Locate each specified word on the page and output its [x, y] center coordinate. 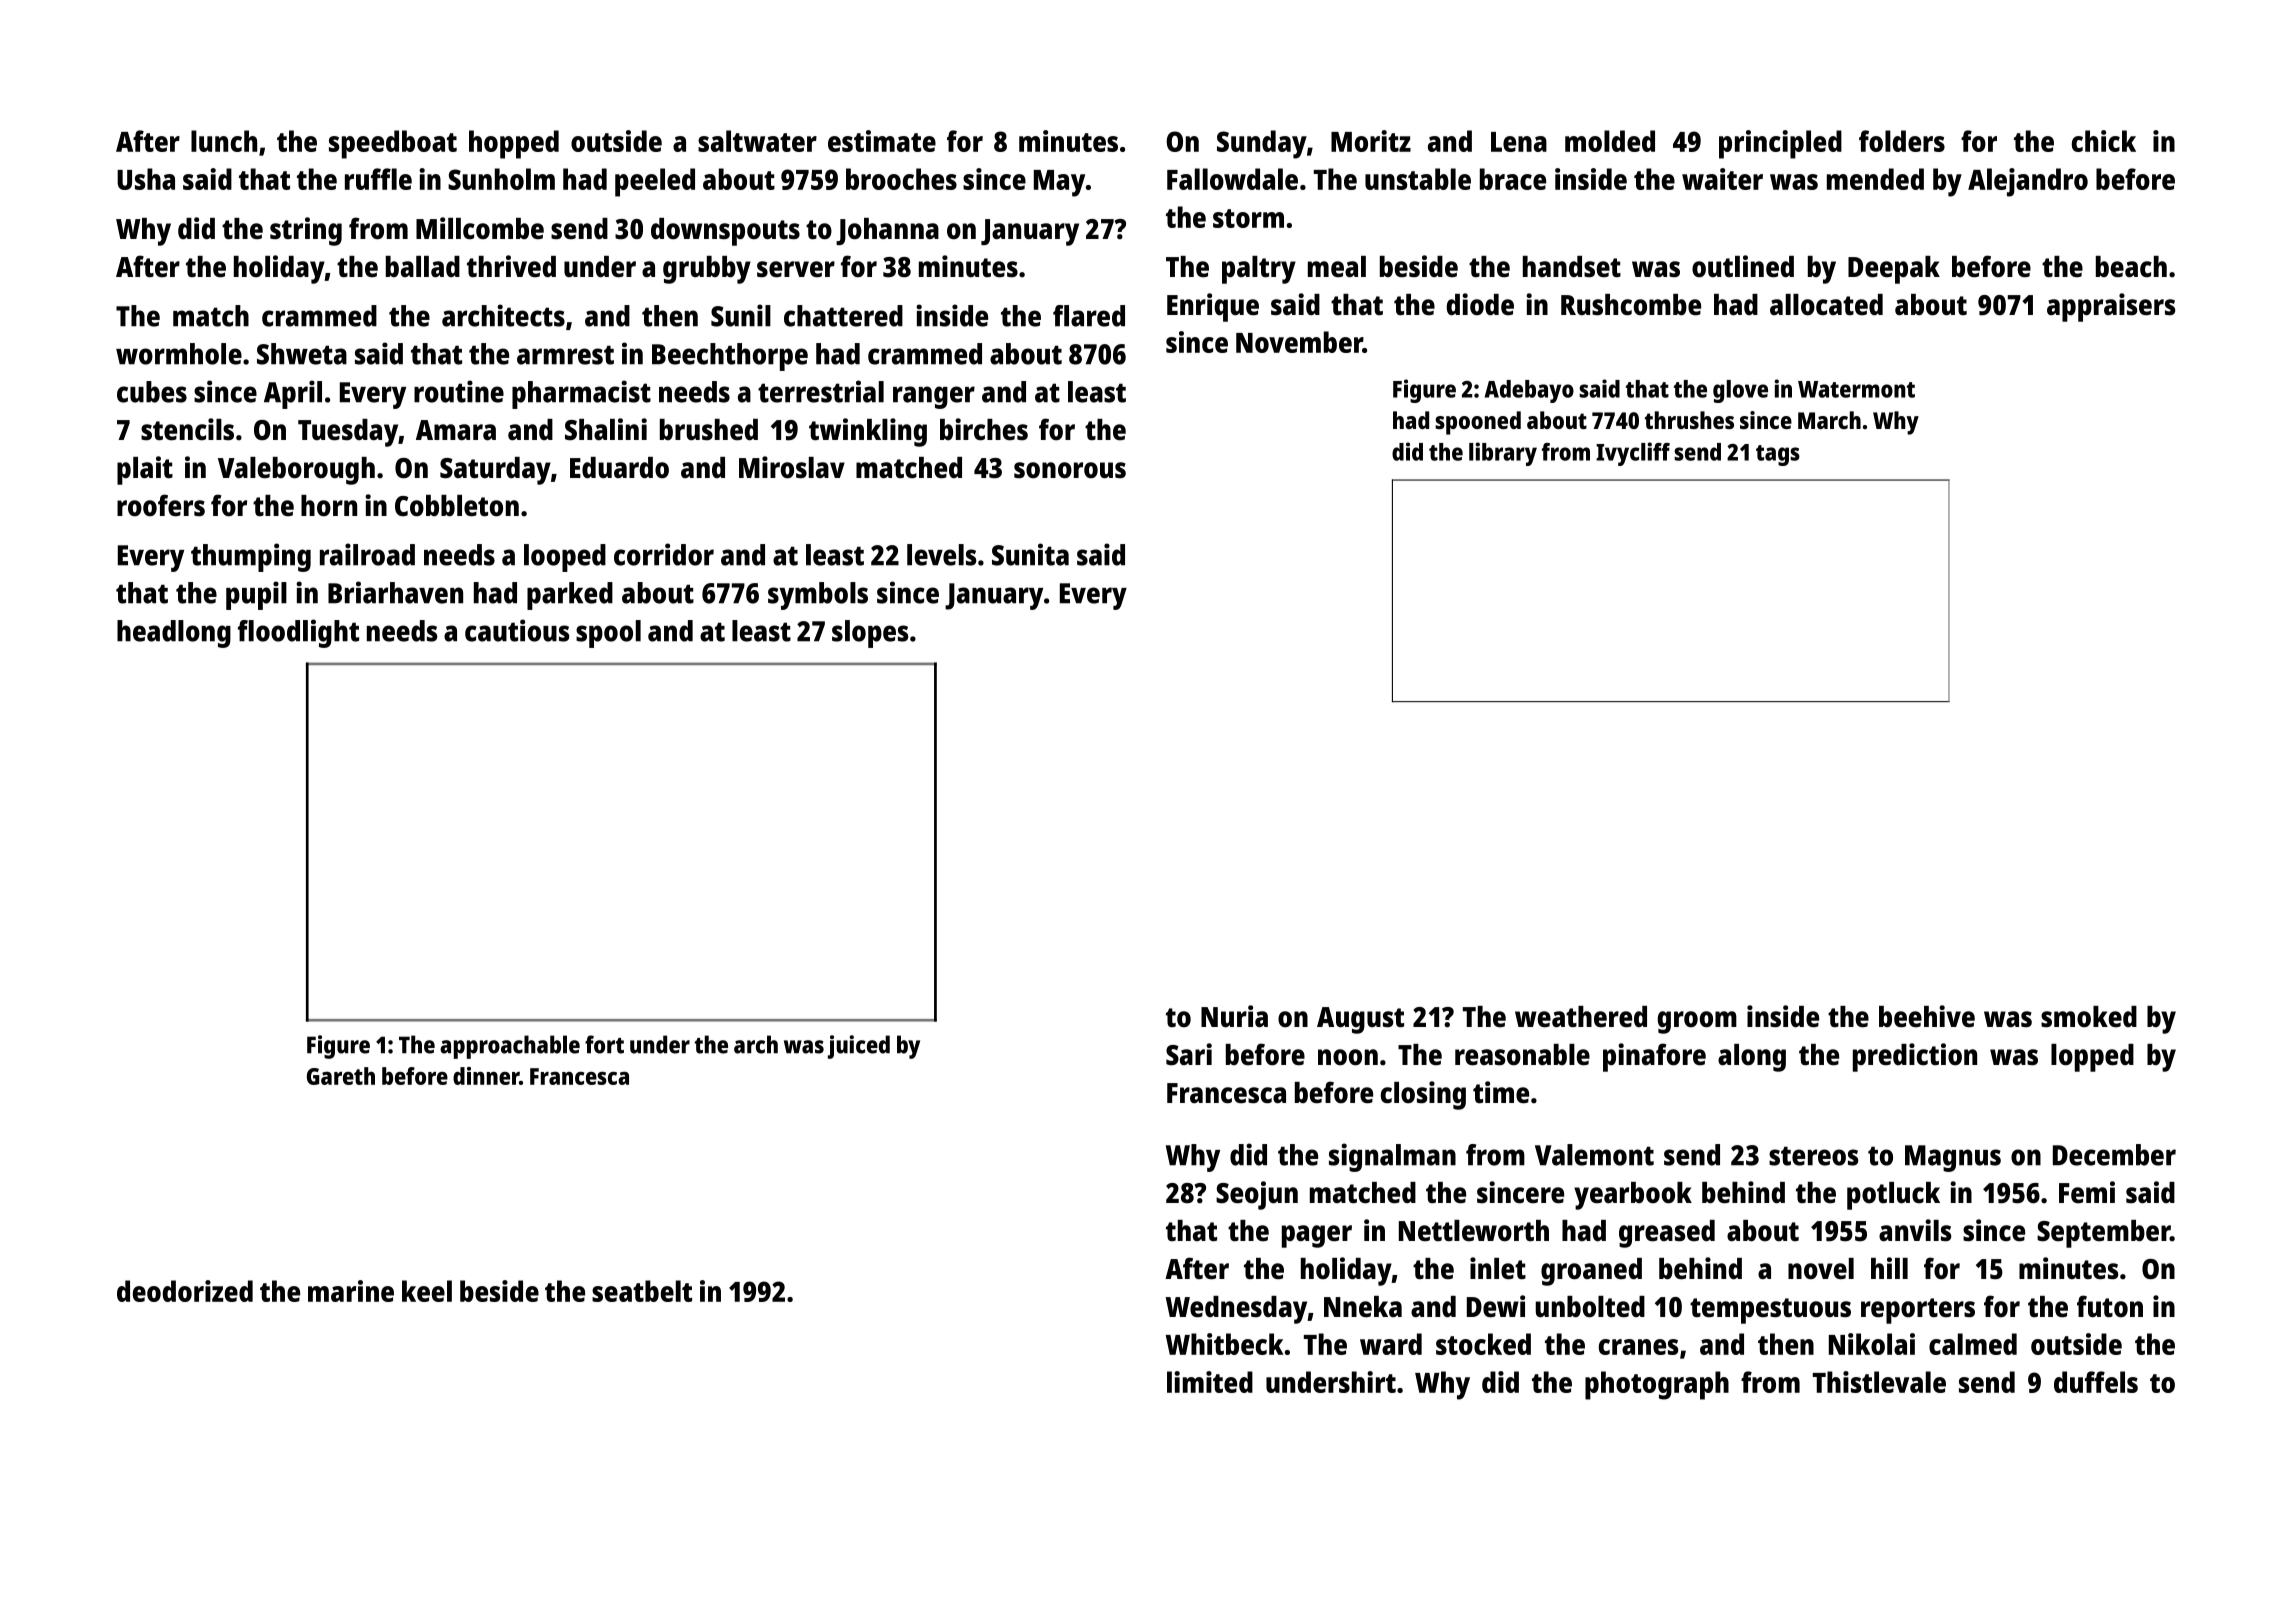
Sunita [1030, 554]
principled [1780, 144]
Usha [146, 179]
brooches [901, 179]
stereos [1814, 1156]
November [1299, 342]
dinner [486, 1076]
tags [1778, 455]
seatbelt [642, 1291]
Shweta [302, 354]
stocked [1483, 1344]
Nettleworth [1474, 1231]
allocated [1826, 305]
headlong [174, 634]
